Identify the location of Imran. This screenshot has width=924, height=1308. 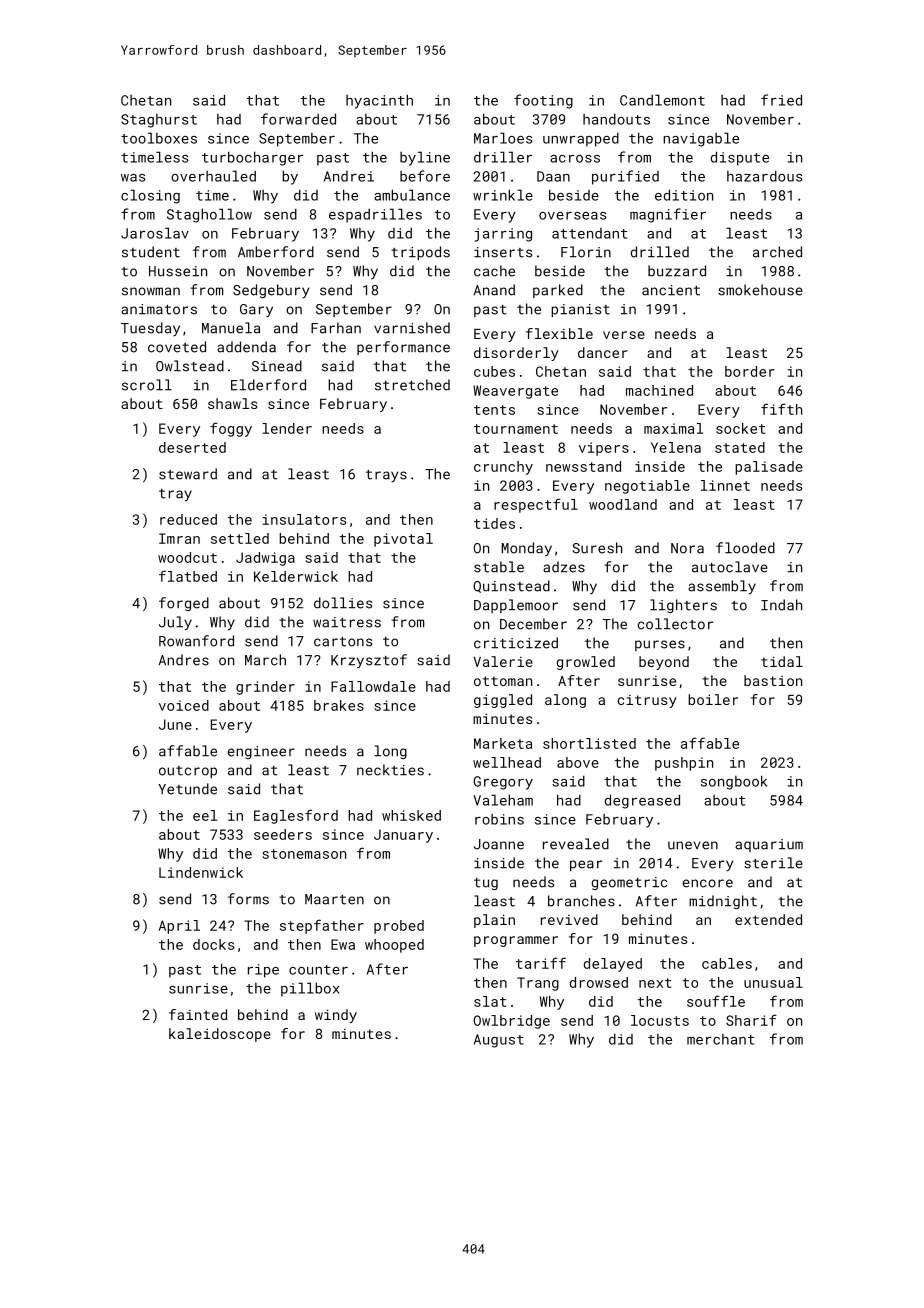
(179, 538).
